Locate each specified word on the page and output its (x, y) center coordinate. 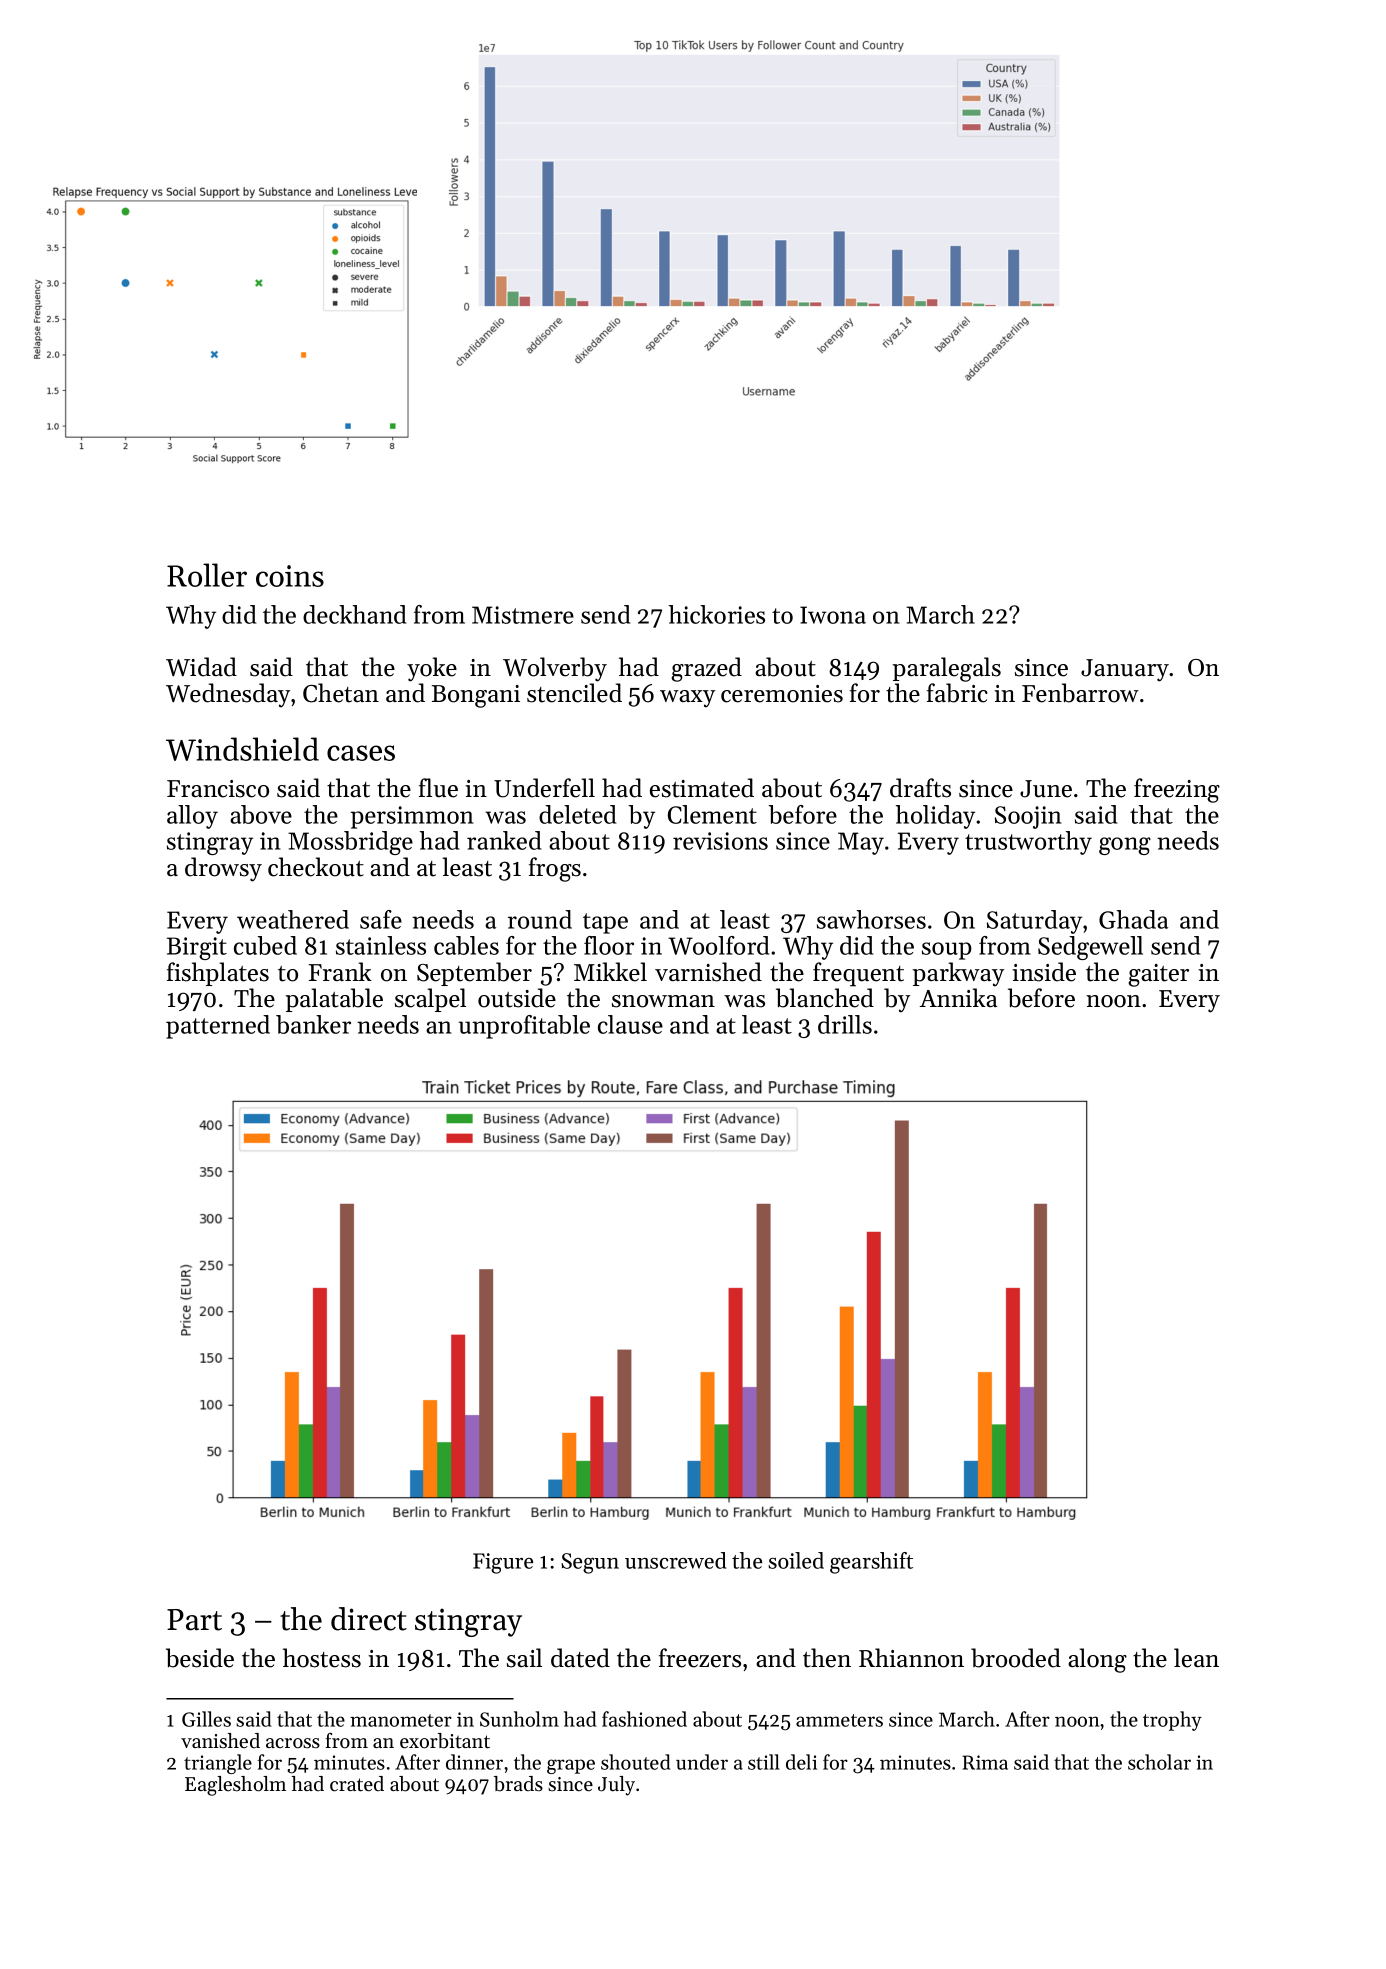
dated (580, 1658)
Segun (590, 1563)
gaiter (1158, 975)
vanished (220, 1741)
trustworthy (1028, 843)
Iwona (833, 615)
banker (313, 1024)
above (261, 814)
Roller (207, 575)
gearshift (871, 1563)
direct (369, 1619)
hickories (717, 614)
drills (845, 1024)
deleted (577, 814)
